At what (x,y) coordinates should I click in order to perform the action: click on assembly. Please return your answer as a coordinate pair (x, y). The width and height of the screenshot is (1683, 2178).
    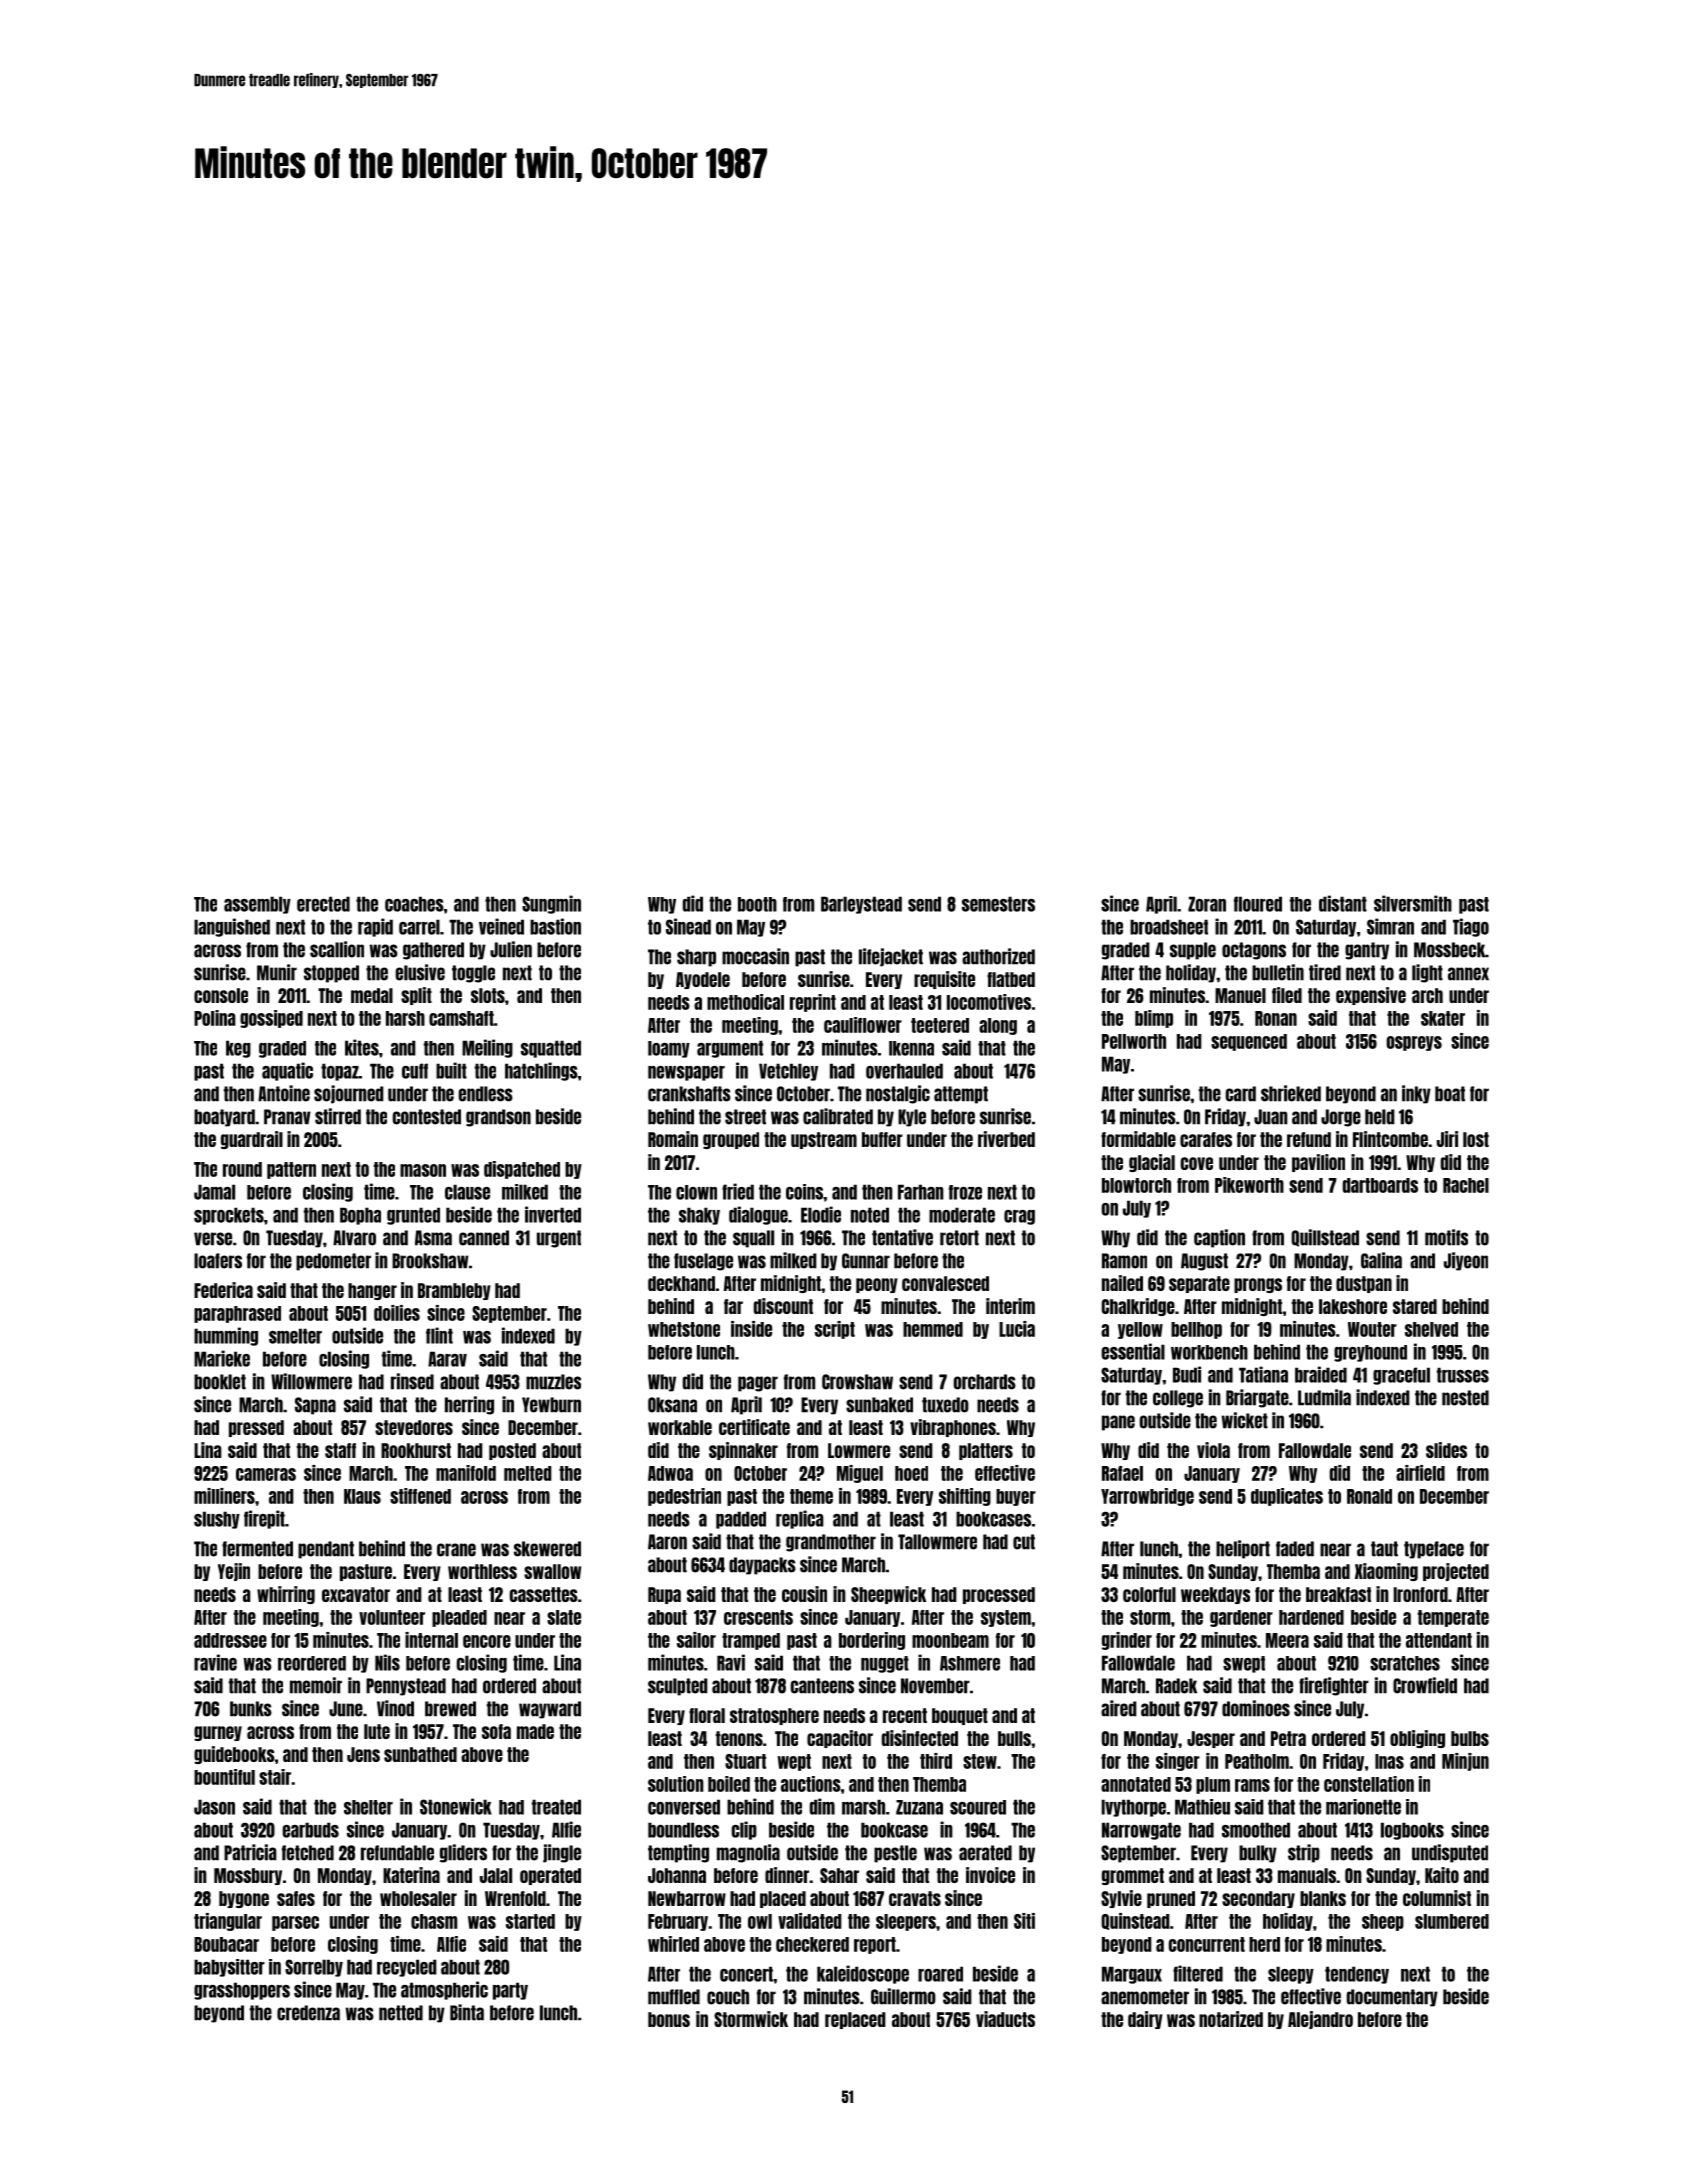
    Looking at the image, I should click on (257, 905).
